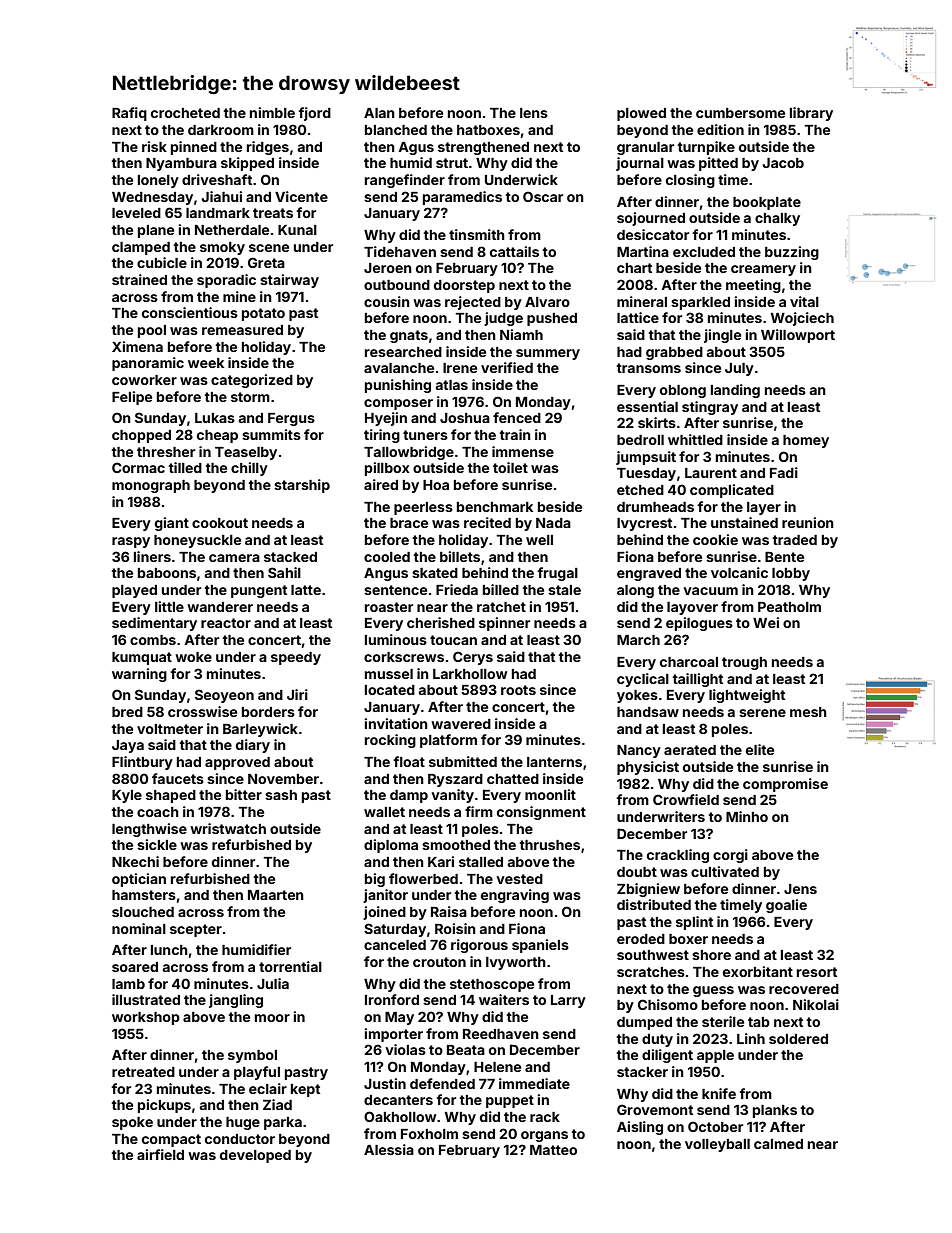 The width and height of the page is (952, 1233). I want to click on bookplate, so click(767, 203).
